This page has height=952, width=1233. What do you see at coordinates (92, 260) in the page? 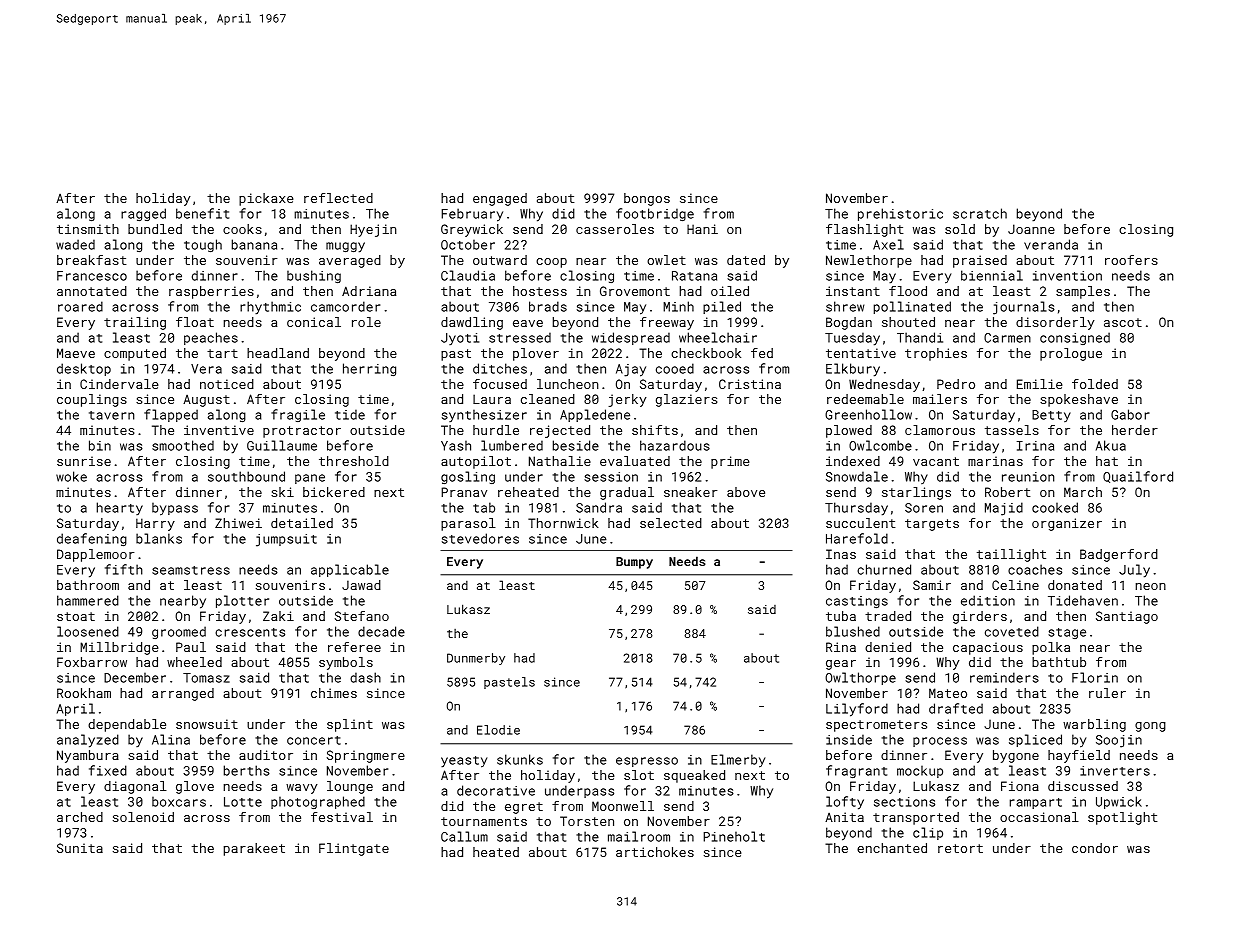
I see `breakfast` at bounding box center [92, 260].
